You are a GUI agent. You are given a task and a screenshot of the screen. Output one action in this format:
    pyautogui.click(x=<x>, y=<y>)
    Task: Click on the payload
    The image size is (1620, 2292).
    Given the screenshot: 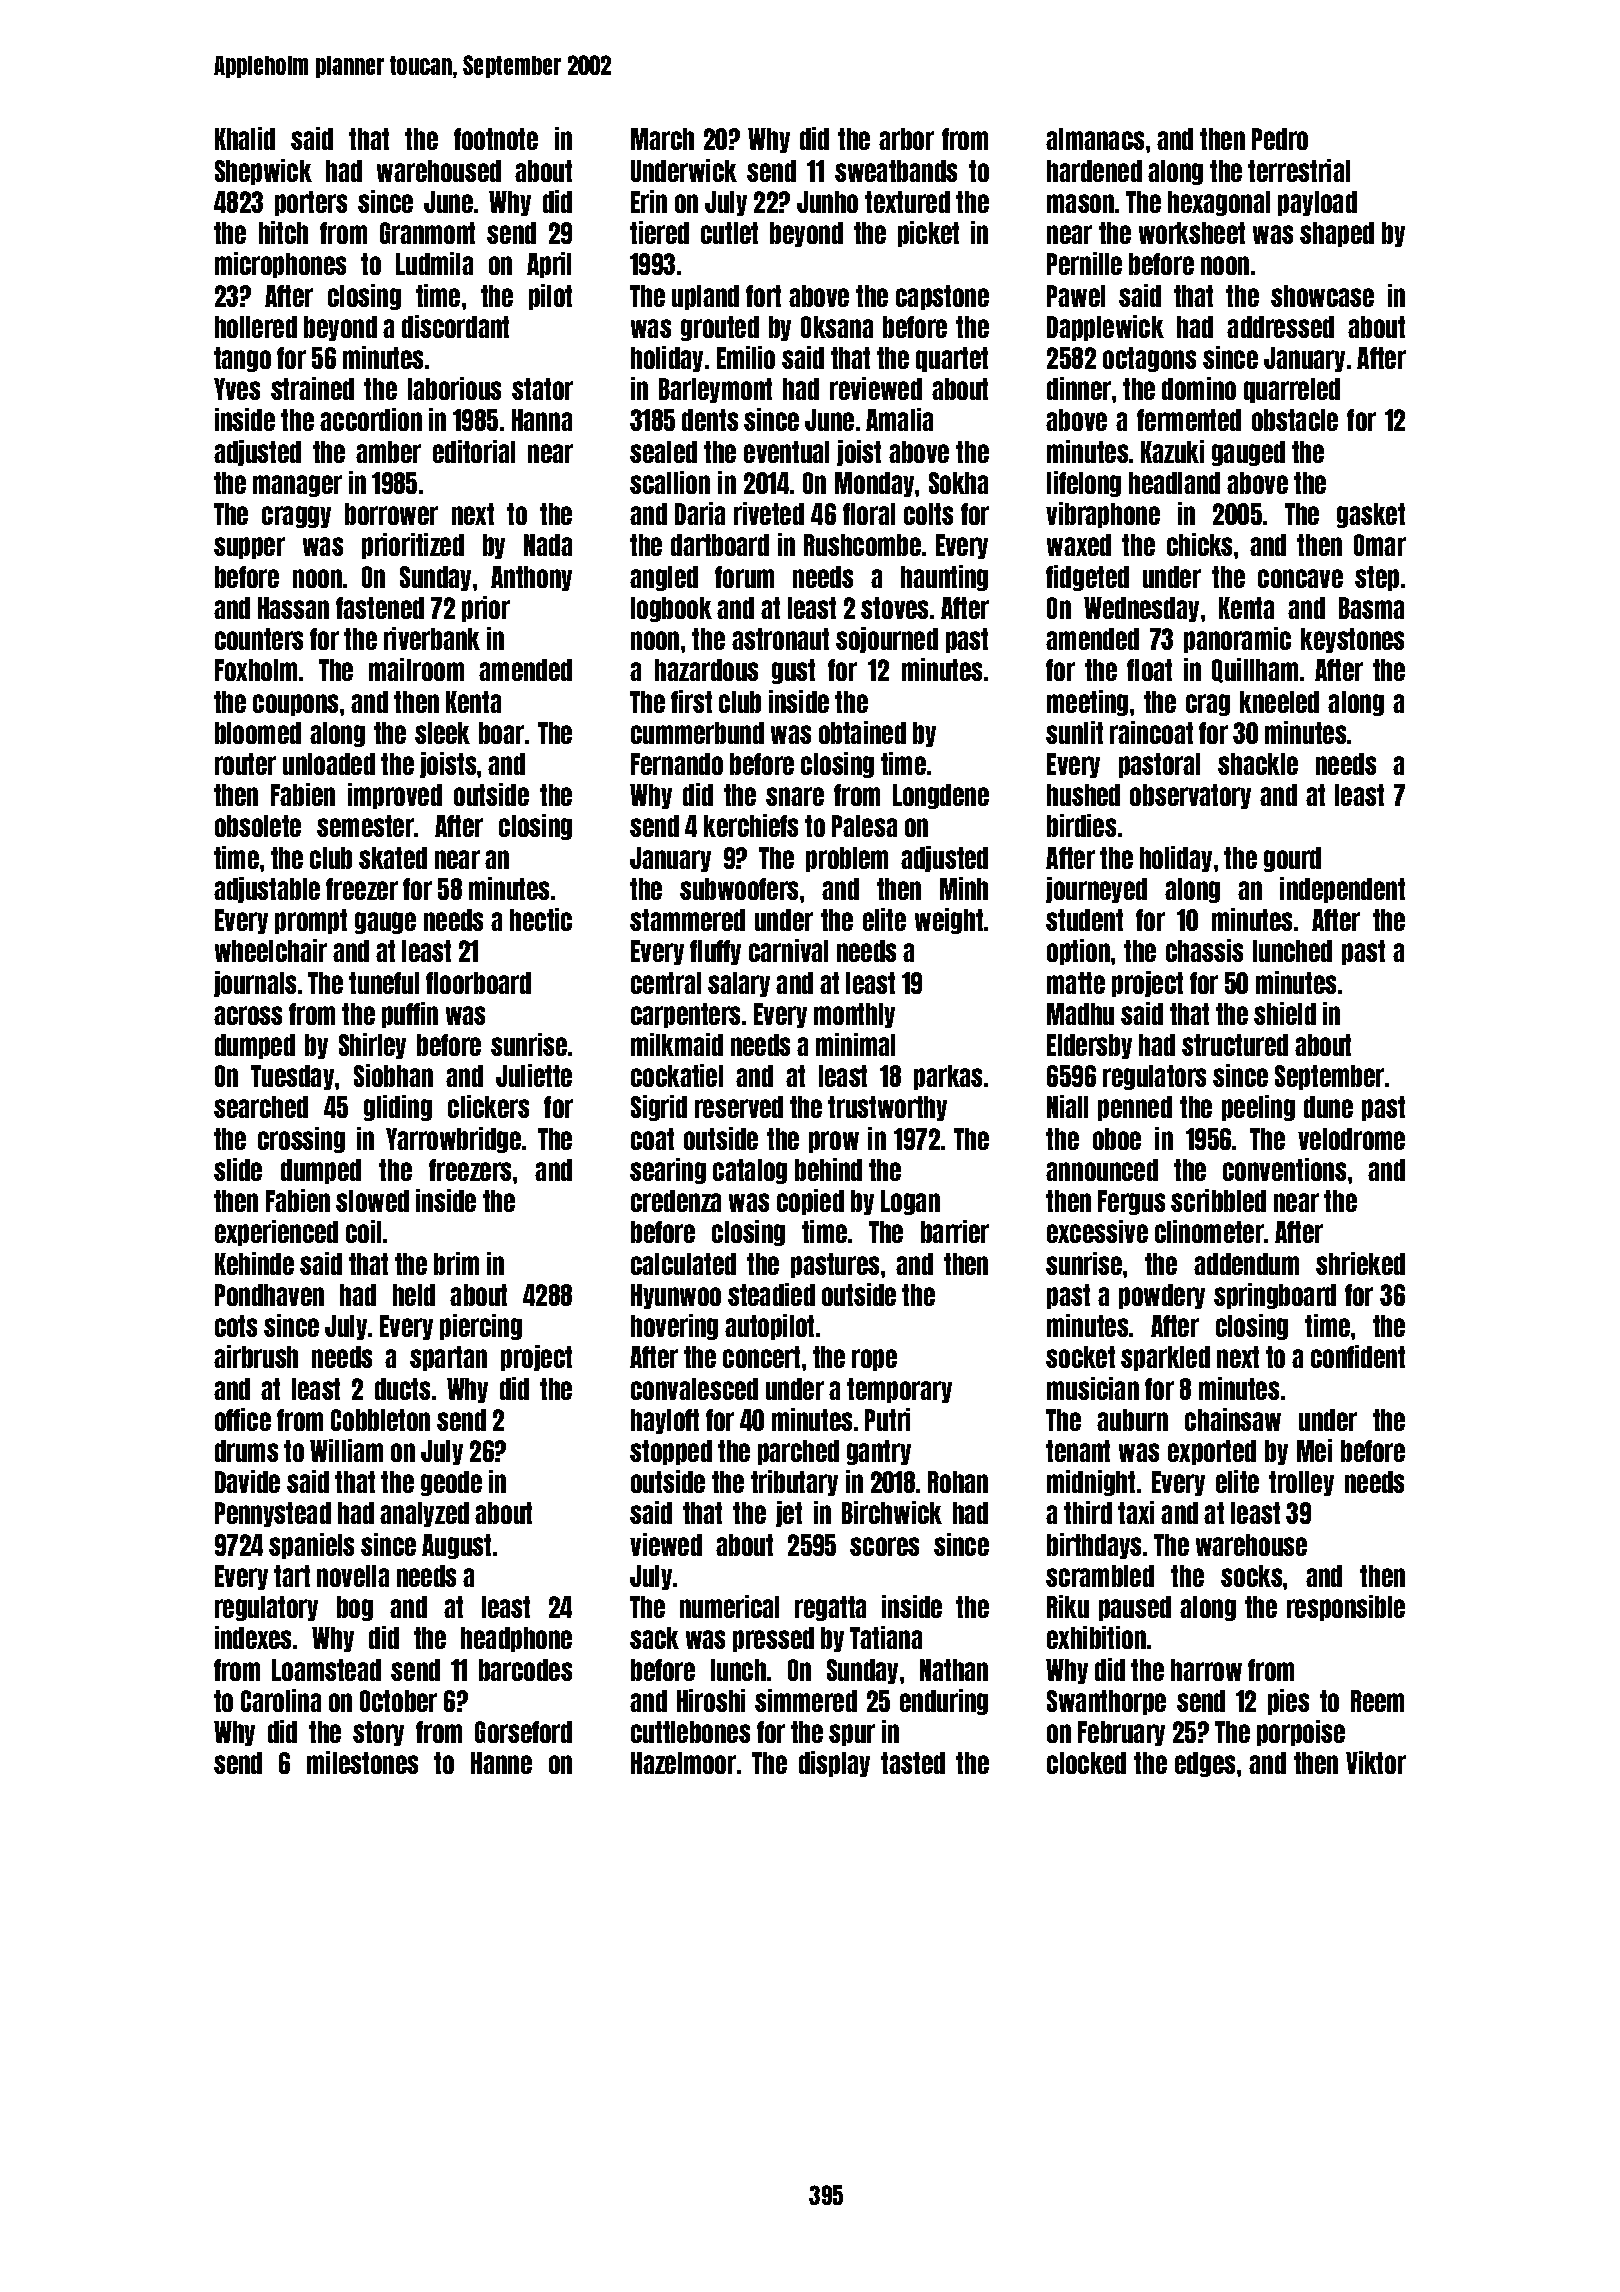 What is the action you would take?
    pyautogui.click(x=1317, y=203)
